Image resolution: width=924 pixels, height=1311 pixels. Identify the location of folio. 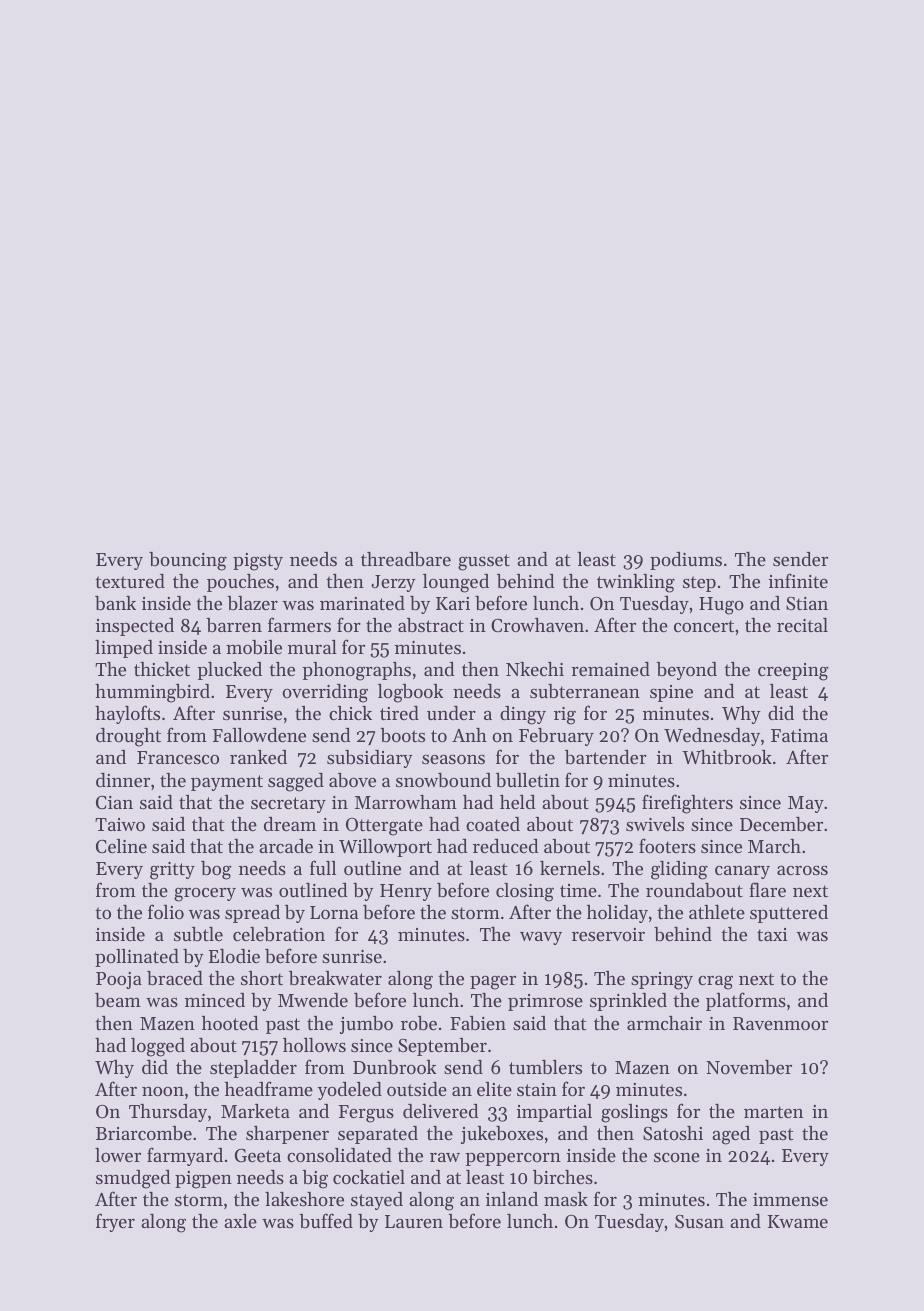
(166, 911).
